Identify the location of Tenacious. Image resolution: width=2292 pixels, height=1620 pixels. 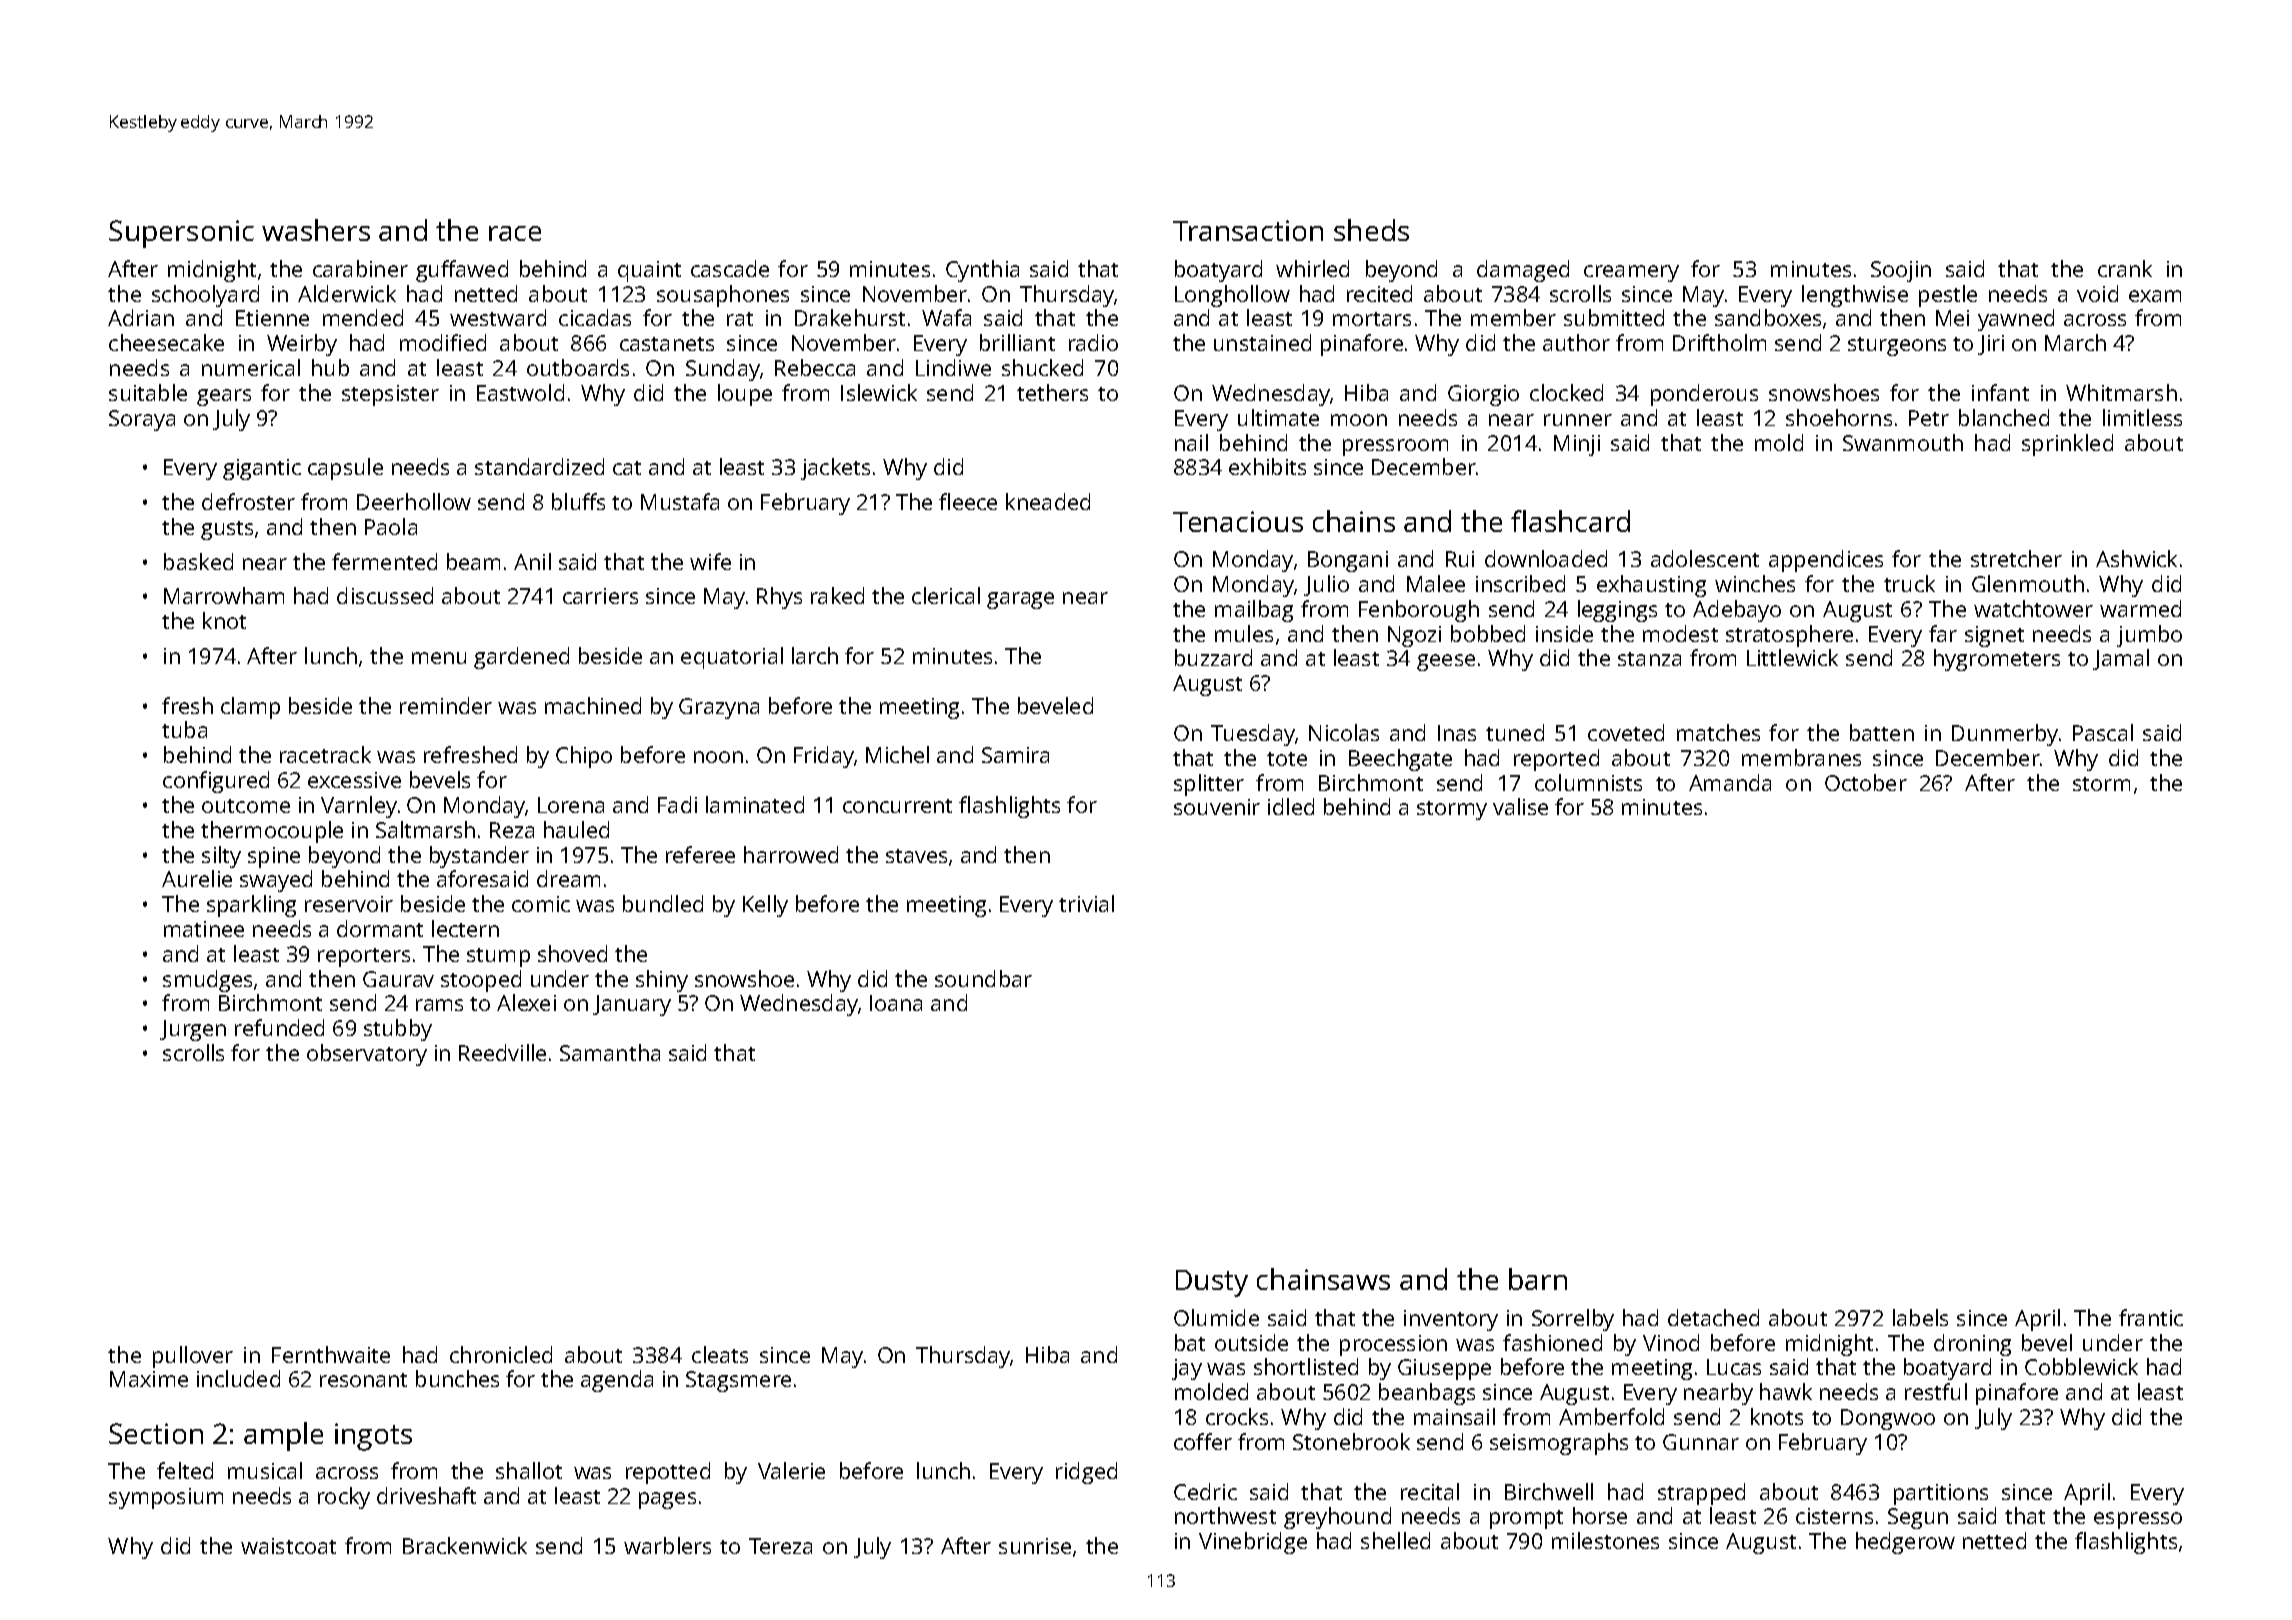
(1238, 521).
